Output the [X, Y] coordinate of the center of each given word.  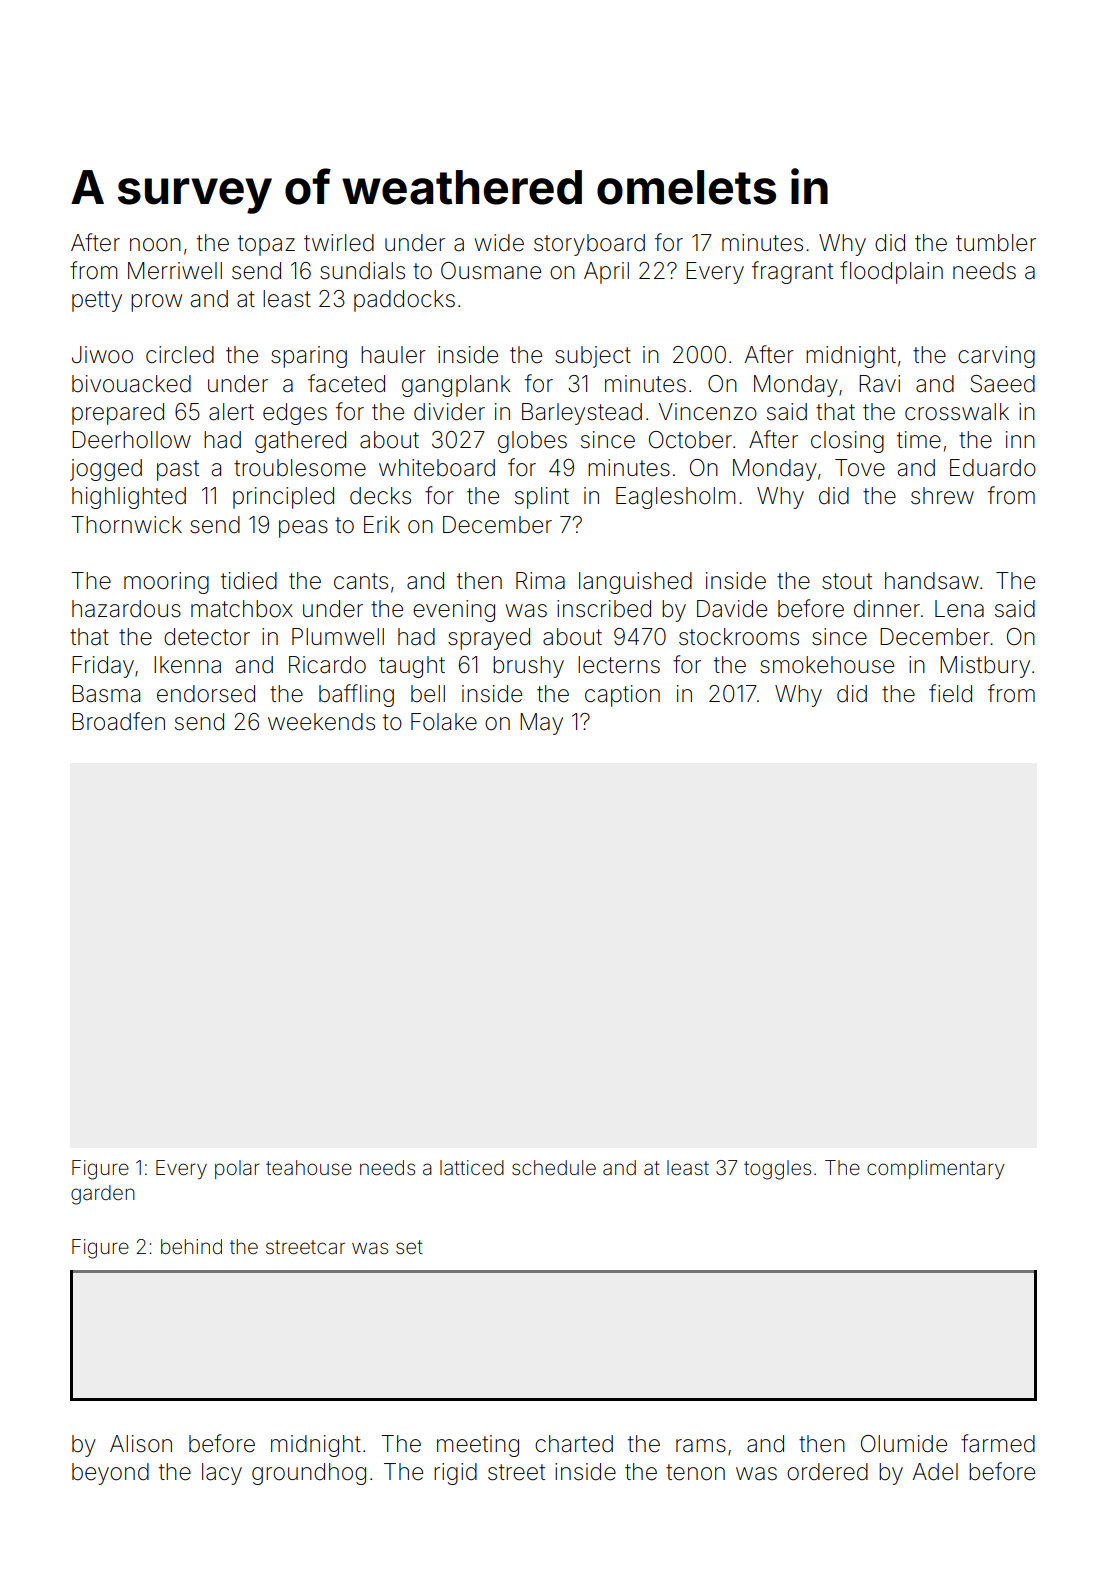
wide [499, 243]
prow [156, 303]
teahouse [309, 1167]
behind [191, 1246]
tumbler [996, 243]
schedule [554, 1167]
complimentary [936, 1170]
